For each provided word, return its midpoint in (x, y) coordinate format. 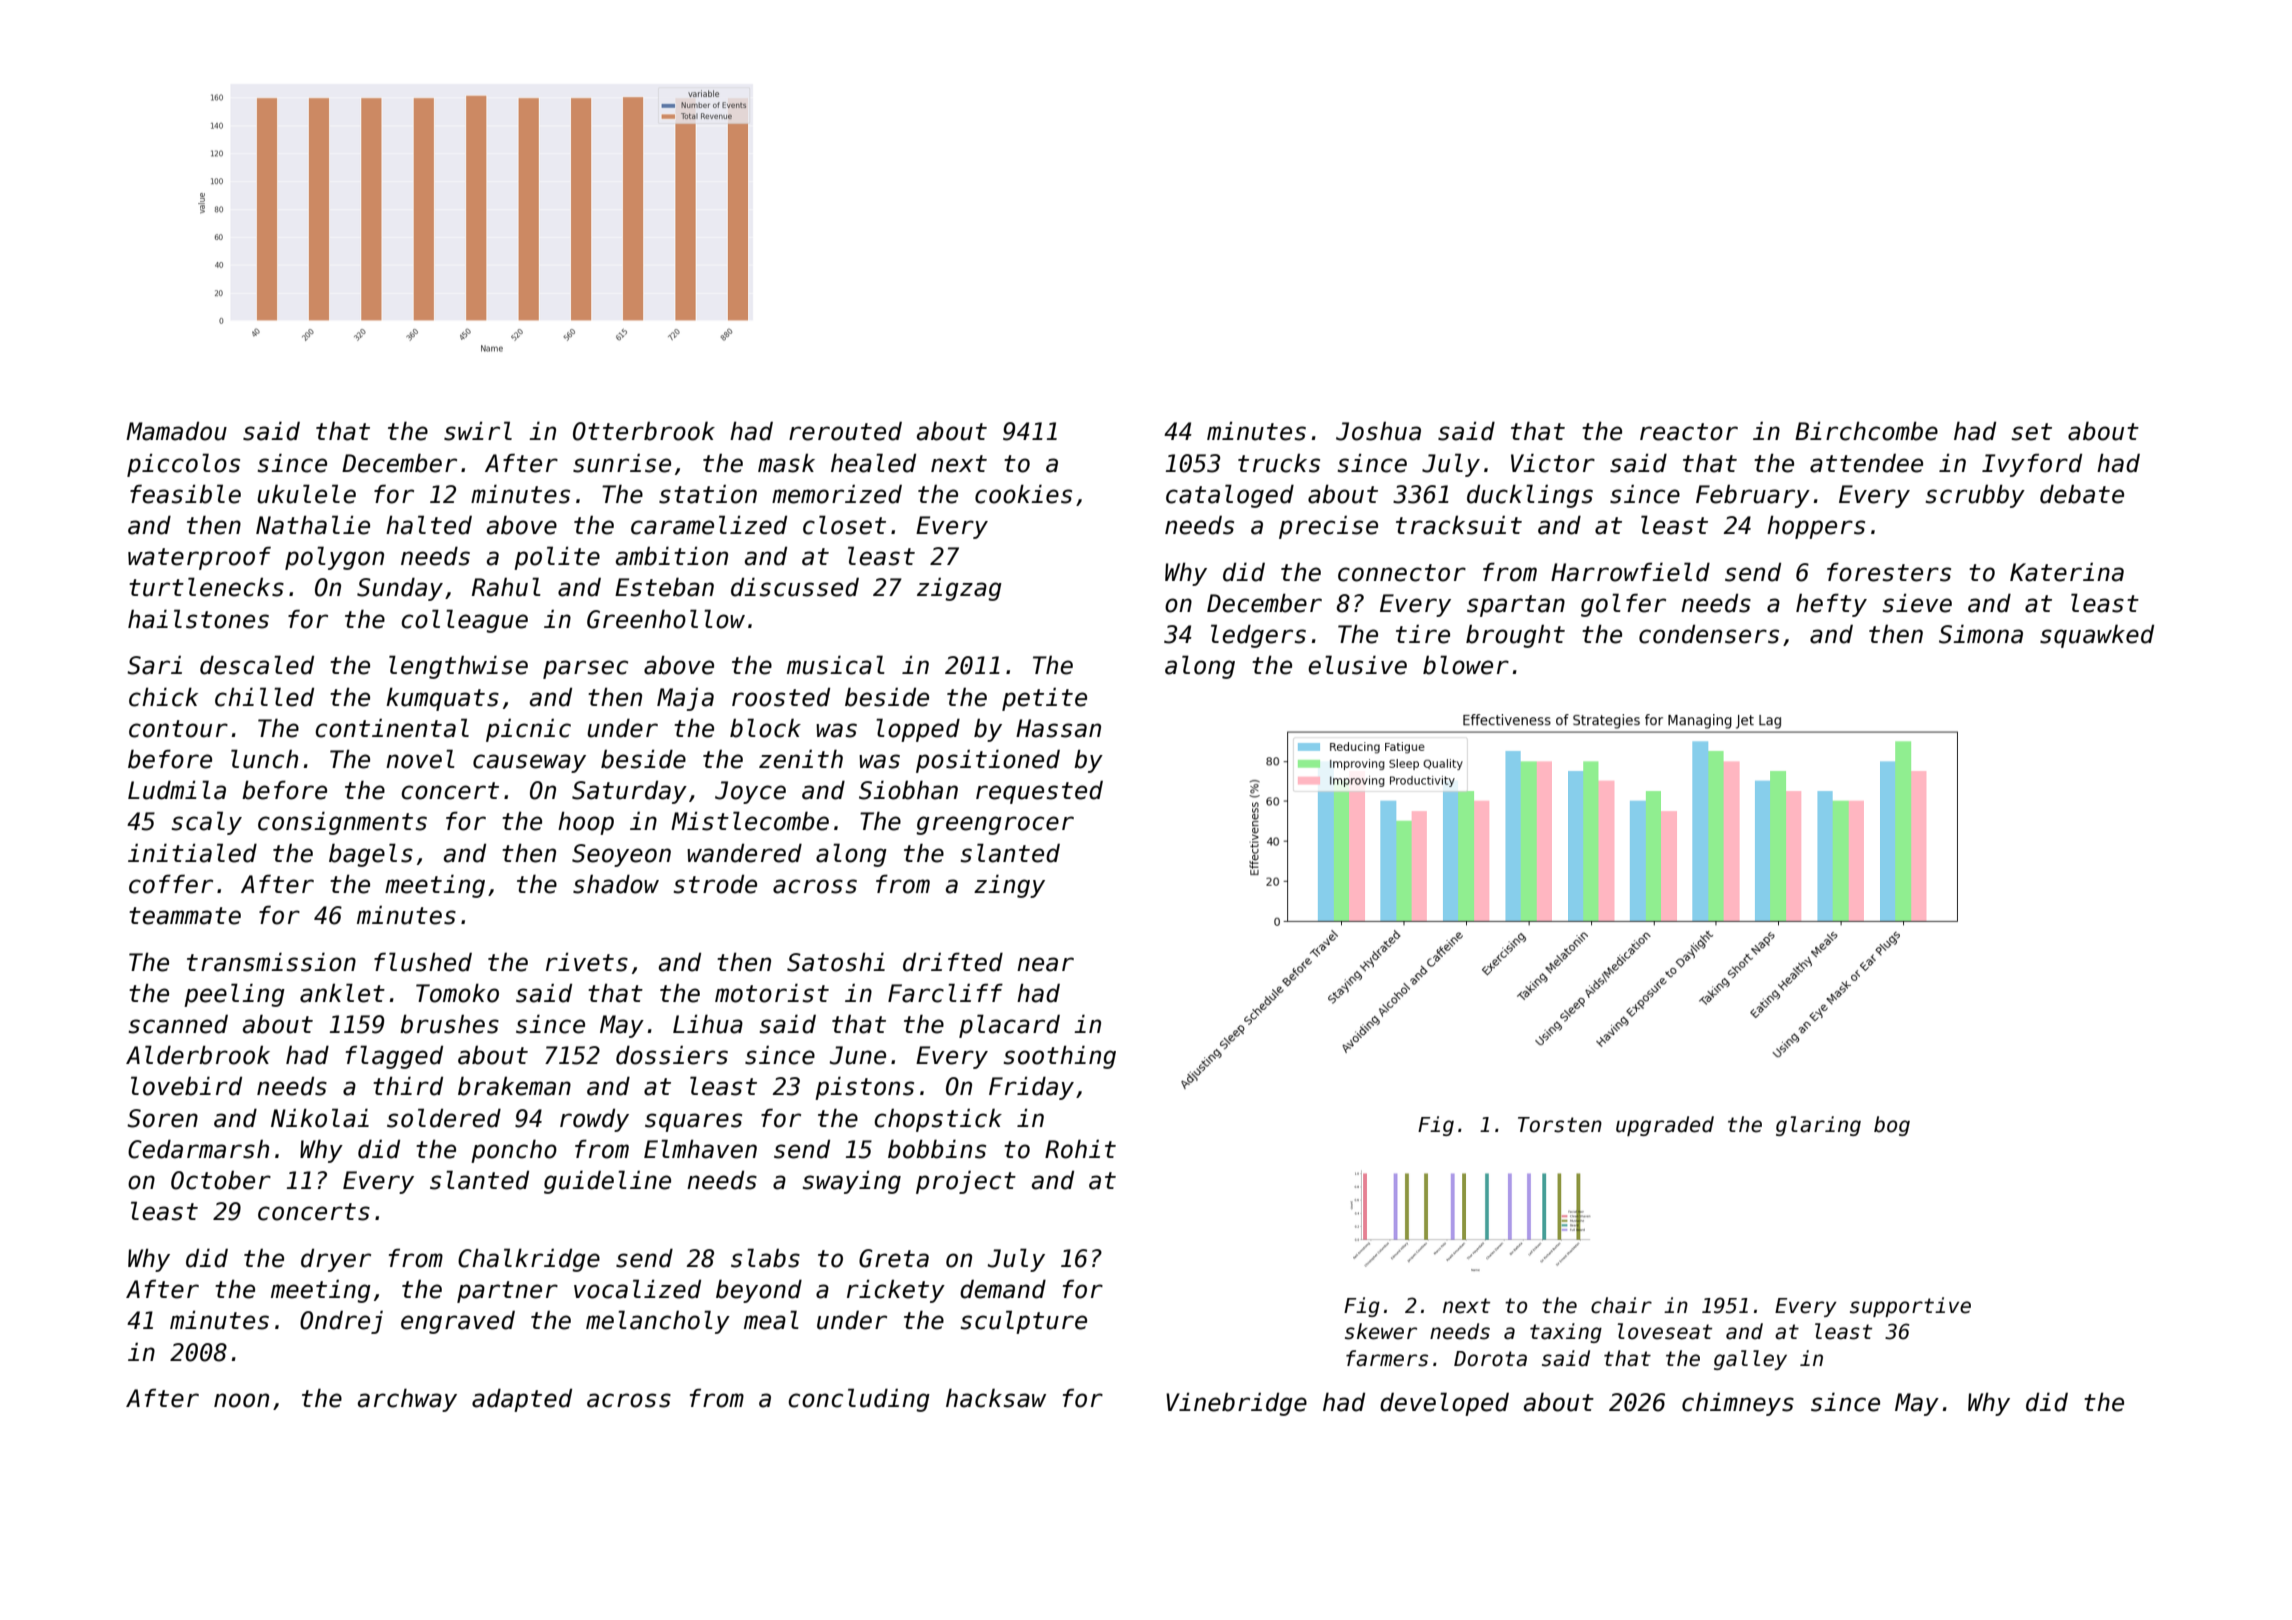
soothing (1060, 1057)
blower (1466, 665)
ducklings (1530, 496)
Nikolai (320, 1118)
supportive (1910, 1307)
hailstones (198, 619)
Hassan (1058, 728)
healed (873, 463)
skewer (1381, 1331)
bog (1892, 1126)
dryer (336, 1260)
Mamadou (176, 431)
